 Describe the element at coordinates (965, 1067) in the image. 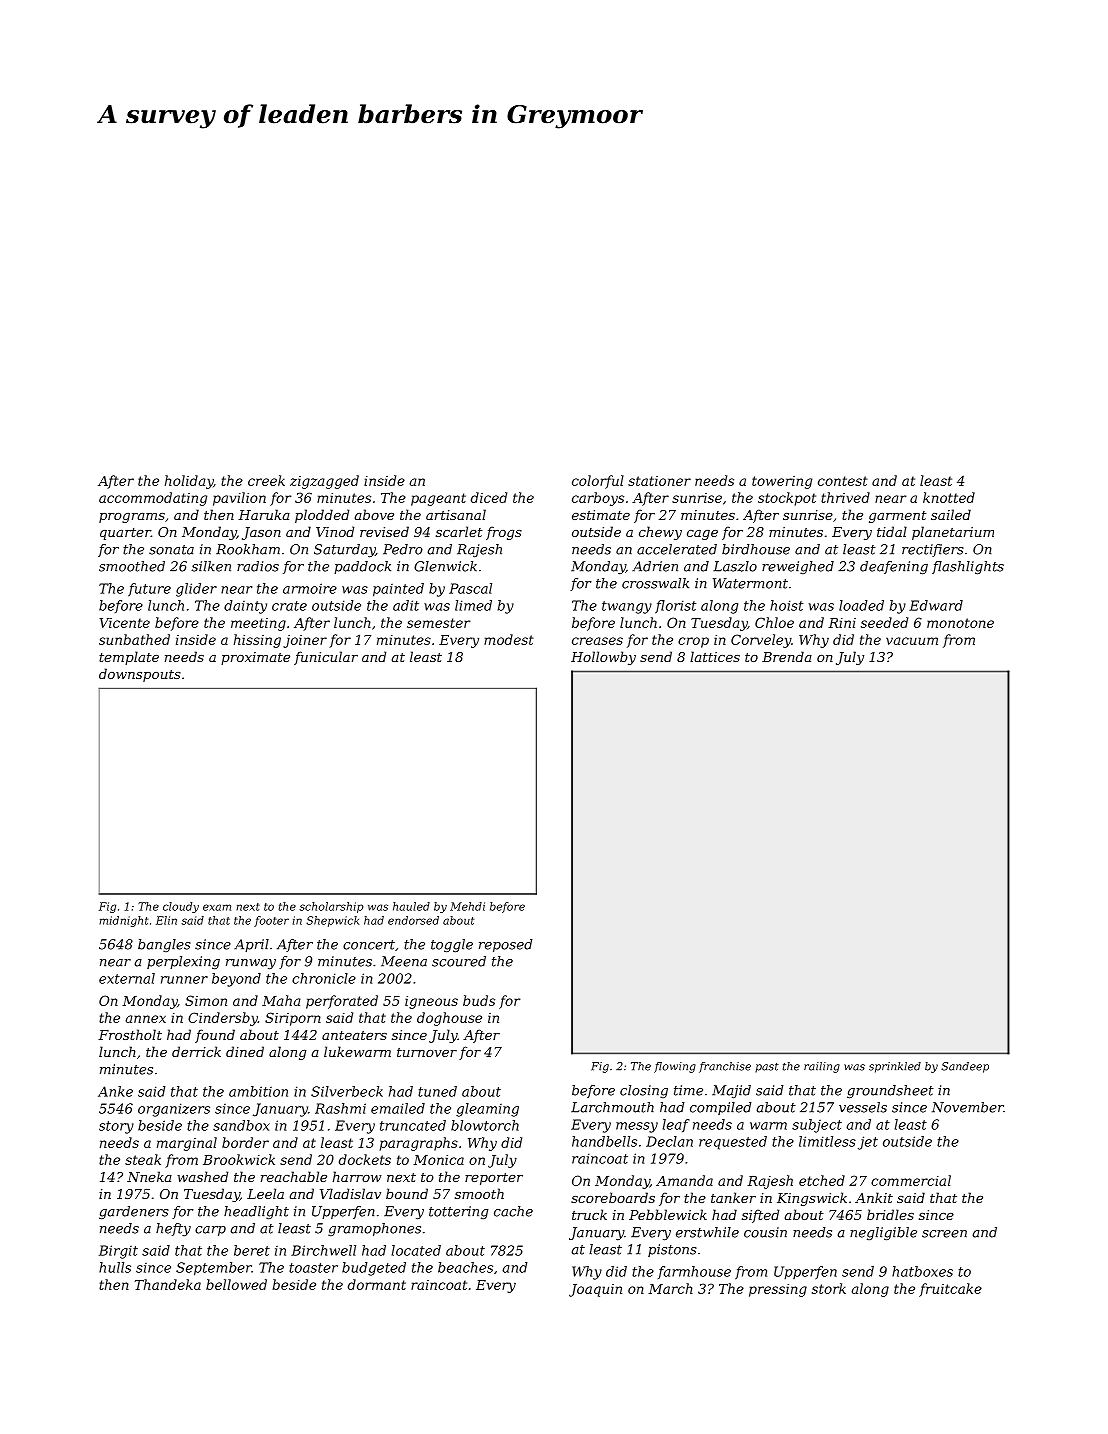

I see `Sandeep` at that location.
